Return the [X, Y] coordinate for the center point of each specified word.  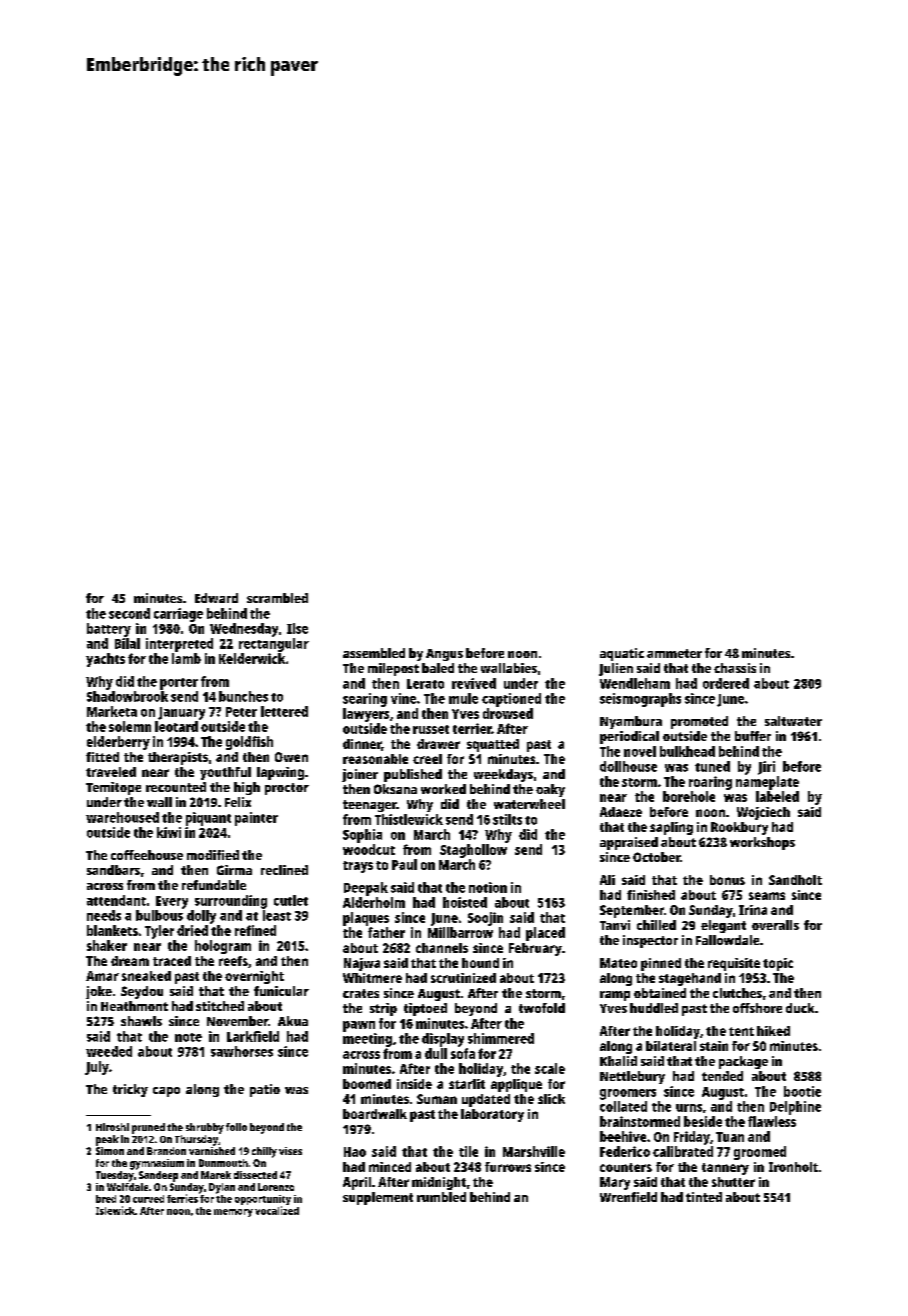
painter [256, 819]
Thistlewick [409, 819]
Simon [110, 1151]
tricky [130, 1090]
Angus [444, 655]
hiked [773, 1031]
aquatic [622, 654]
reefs [233, 961]
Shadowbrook [127, 696]
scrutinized [463, 978]
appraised [629, 843]
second [129, 613]
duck [800, 1008]
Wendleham [635, 683]
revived [474, 683]
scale [550, 1068]
